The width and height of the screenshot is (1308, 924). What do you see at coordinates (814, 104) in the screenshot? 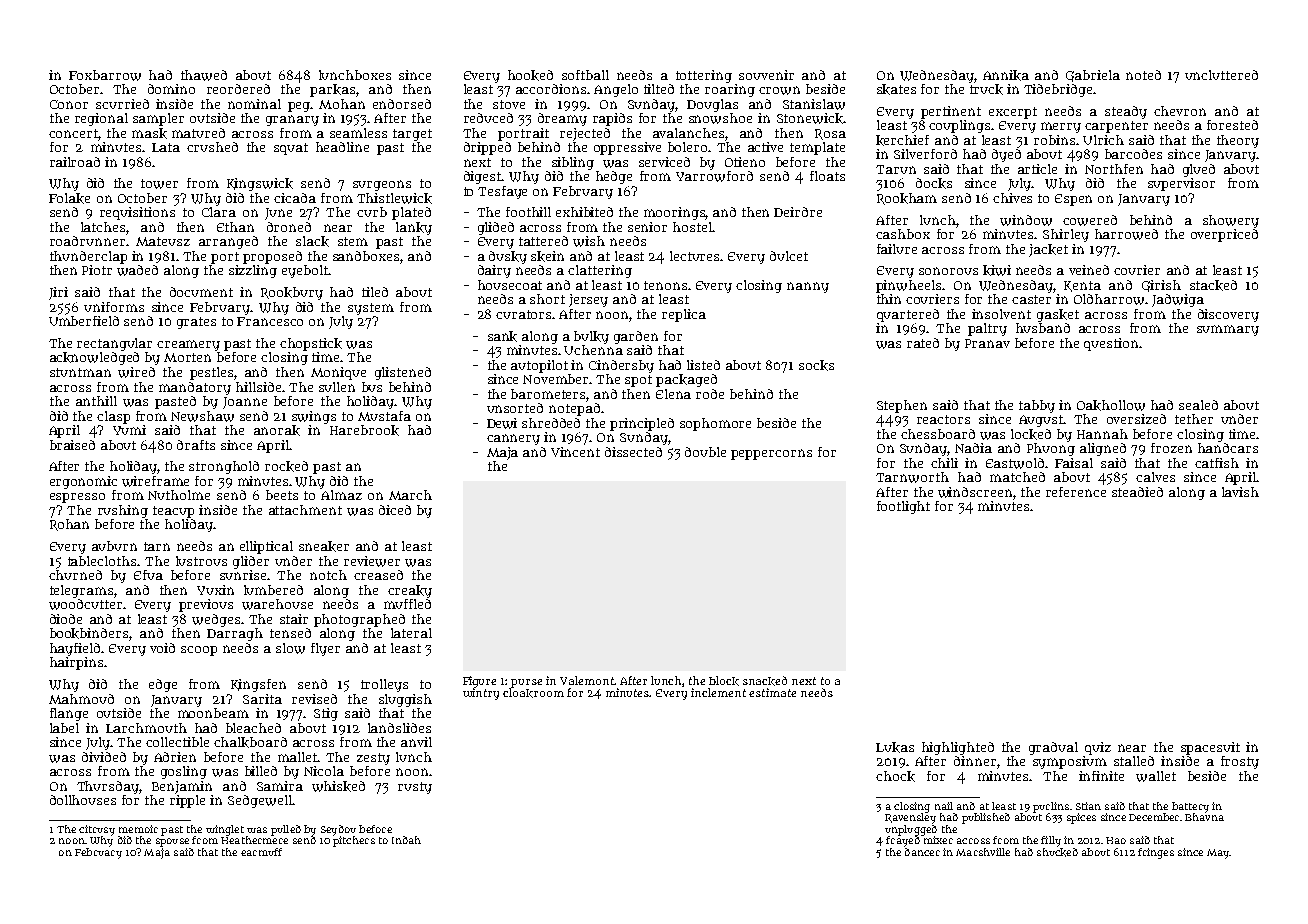
I see `Stanislaw` at bounding box center [814, 104].
